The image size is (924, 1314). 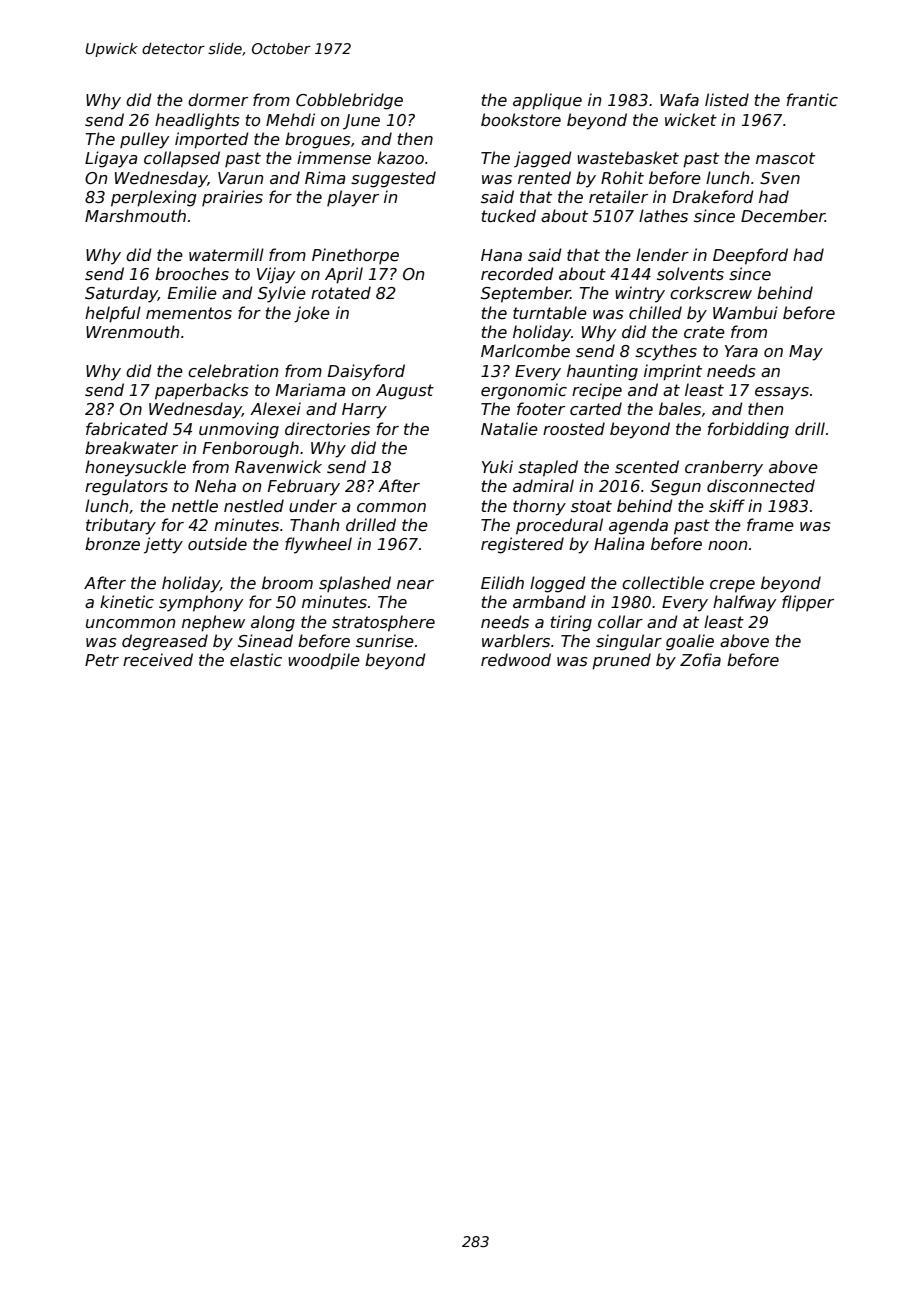 What do you see at coordinates (218, 100) in the screenshot?
I see `dormer` at bounding box center [218, 100].
